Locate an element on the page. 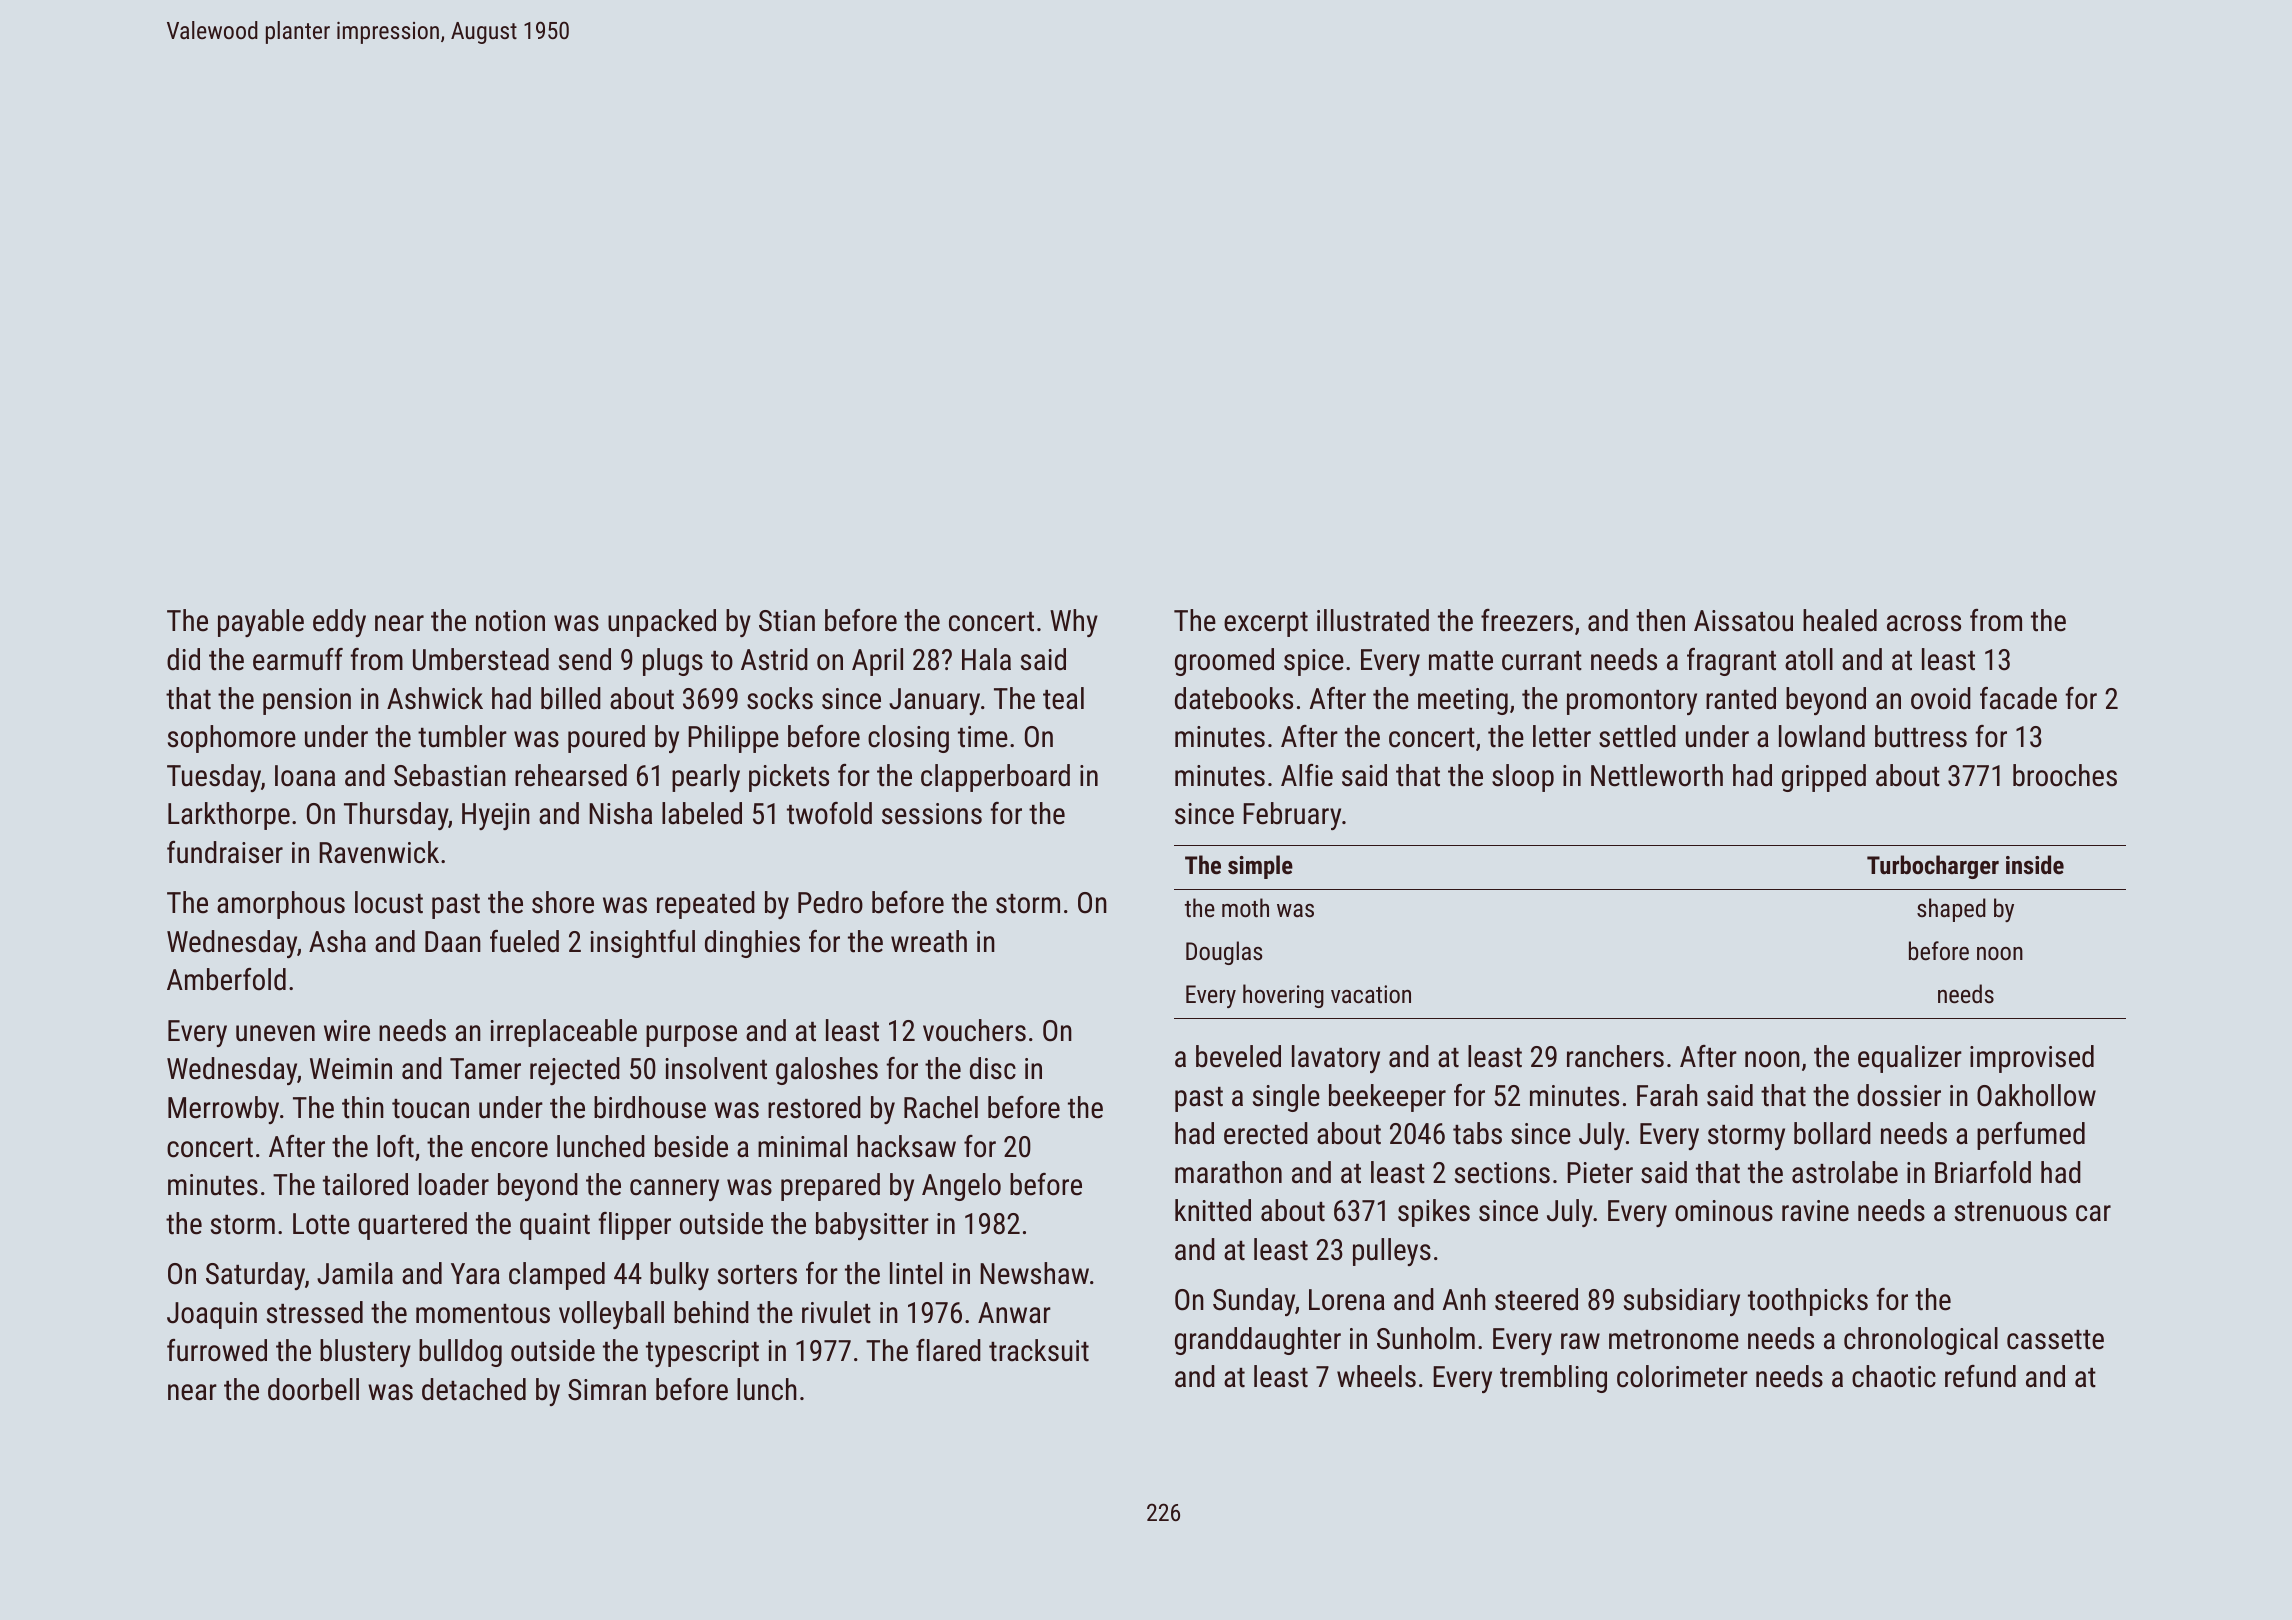 Image resolution: width=2292 pixels, height=1620 pixels. Why is located at coordinates (1074, 623).
